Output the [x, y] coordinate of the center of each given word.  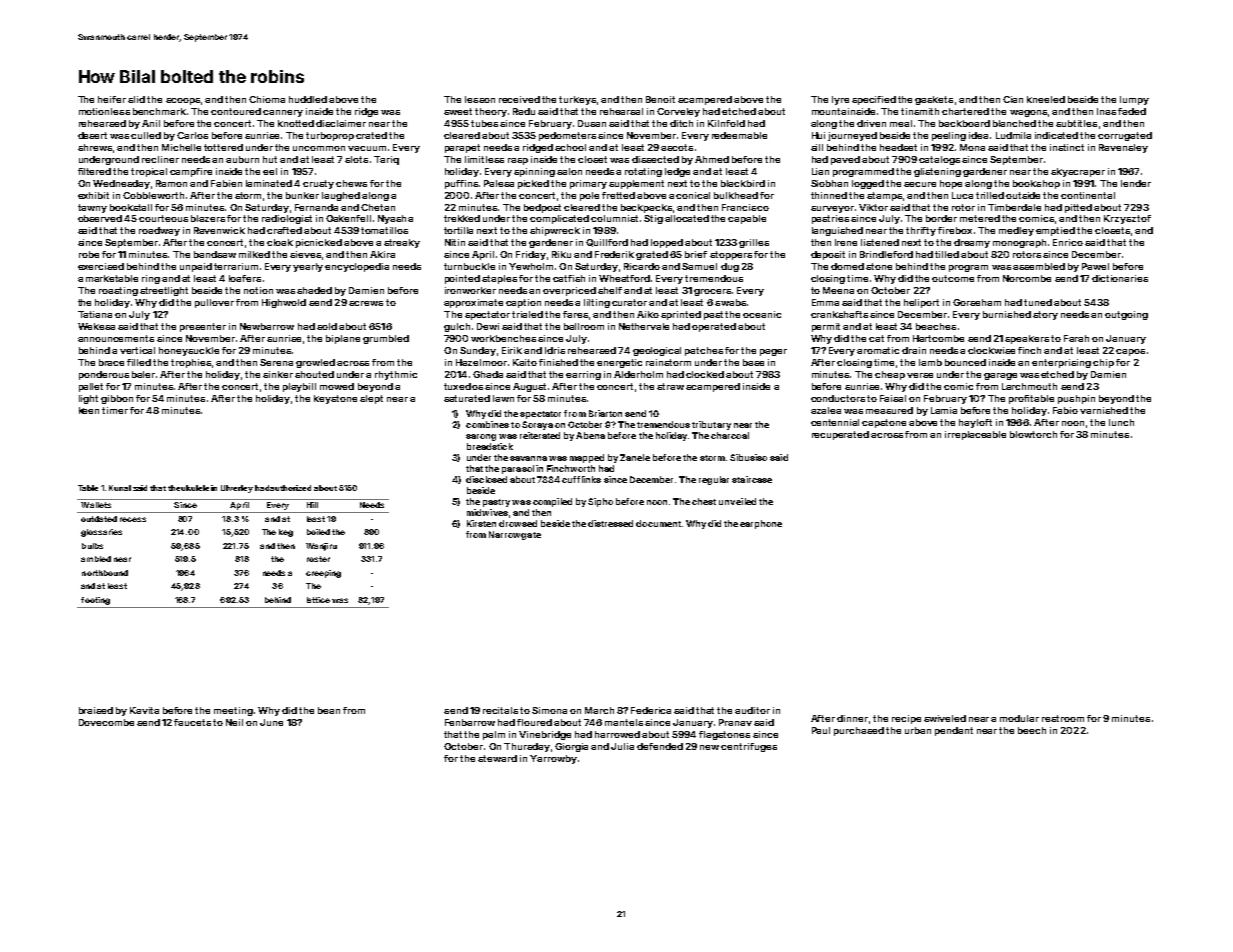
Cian [1013, 99]
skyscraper [1078, 172]
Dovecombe [106, 722]
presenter [203, 327]
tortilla [458, 230]
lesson [480, 99]
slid [136, 99]
